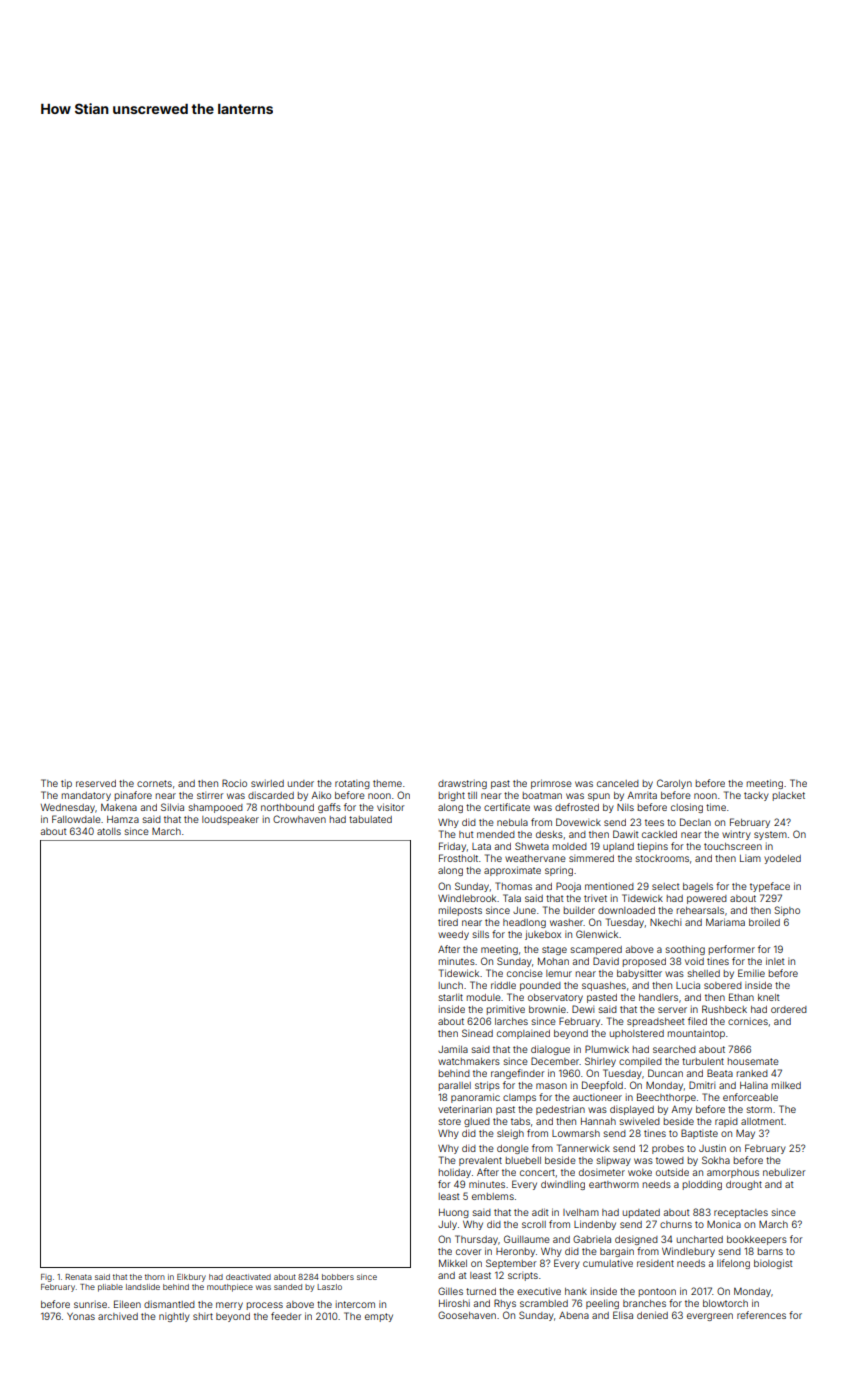 The image size is (849, 1400). I want to click on Goosehaven, so click(467, 1315).
